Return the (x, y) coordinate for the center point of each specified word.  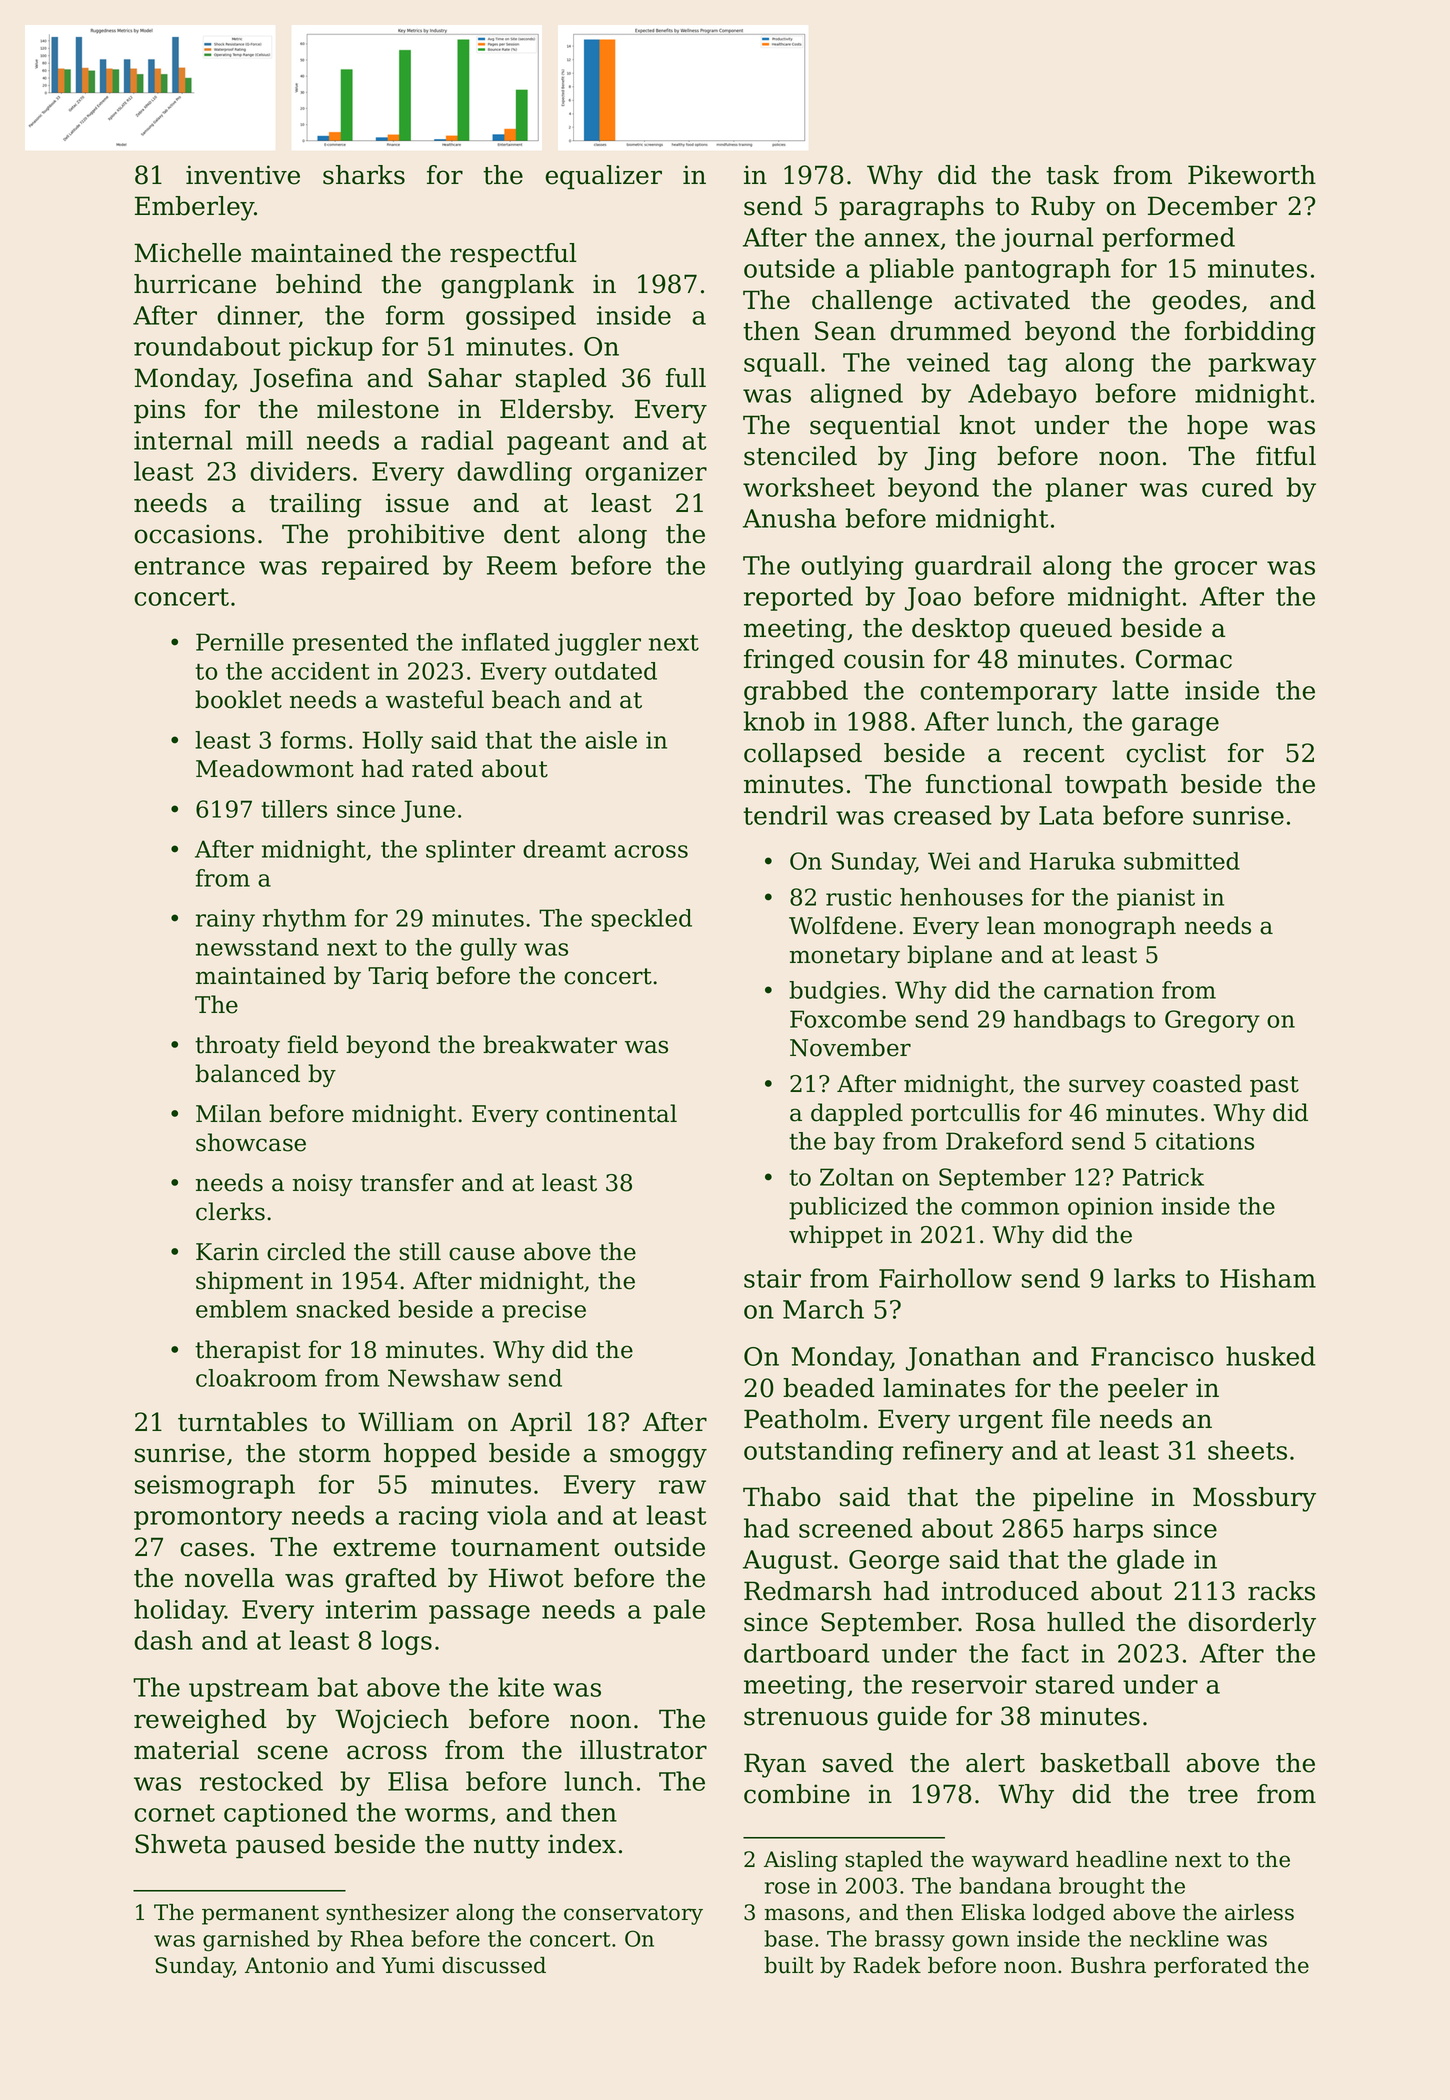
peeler (1148, 1390)
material (186, 1750)
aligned (856, 395)
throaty (237, 1046)
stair (772, 1278)
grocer (1215, 570)
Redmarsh (808, 1591)
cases (214, 1549)
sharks (364, 175)
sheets (1247, 1450)
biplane (949, 956)
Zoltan (857, 1177)
